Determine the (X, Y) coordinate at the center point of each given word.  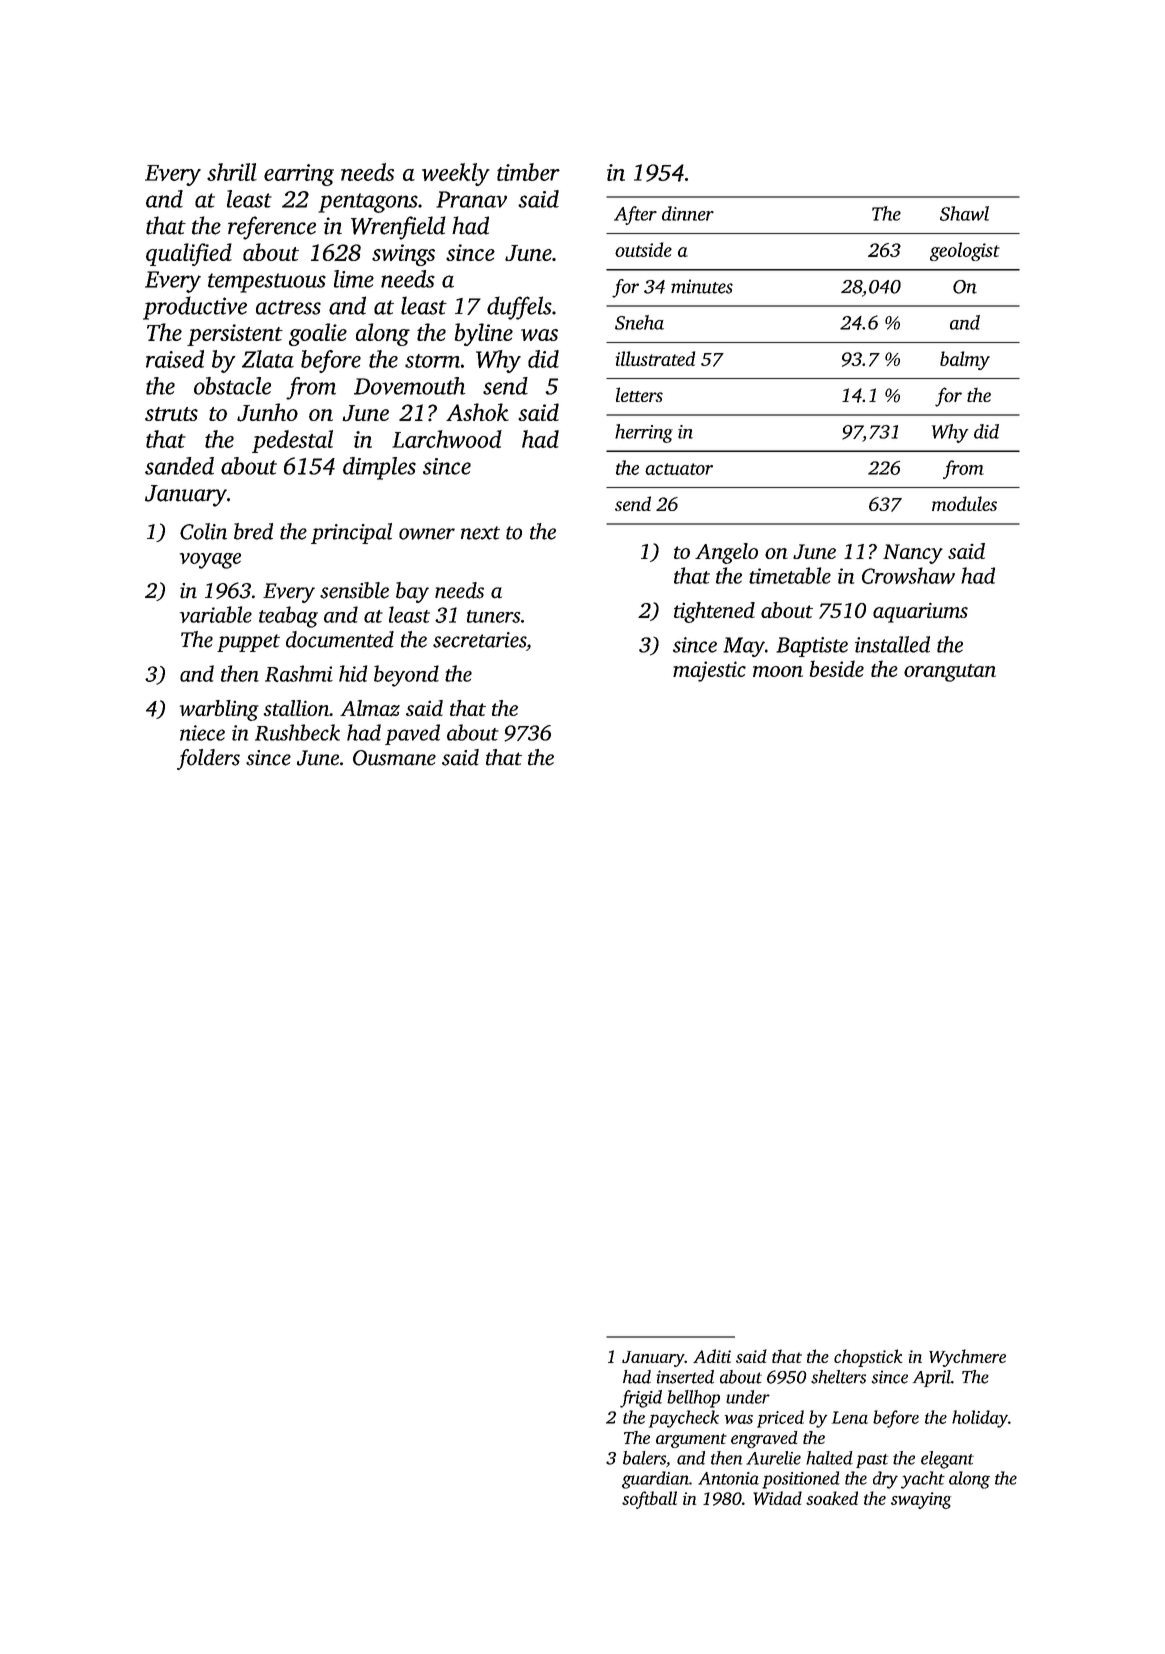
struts (171, 414)
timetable (790, 575)
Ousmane (394, 758)
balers (644, 1458)
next (480, 533)
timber (528, 172)
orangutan (950, 673)
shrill (232, 172)
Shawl (964, 213)
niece (202, 733)
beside (836, 668)
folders (208, 759)
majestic (709, 671)
